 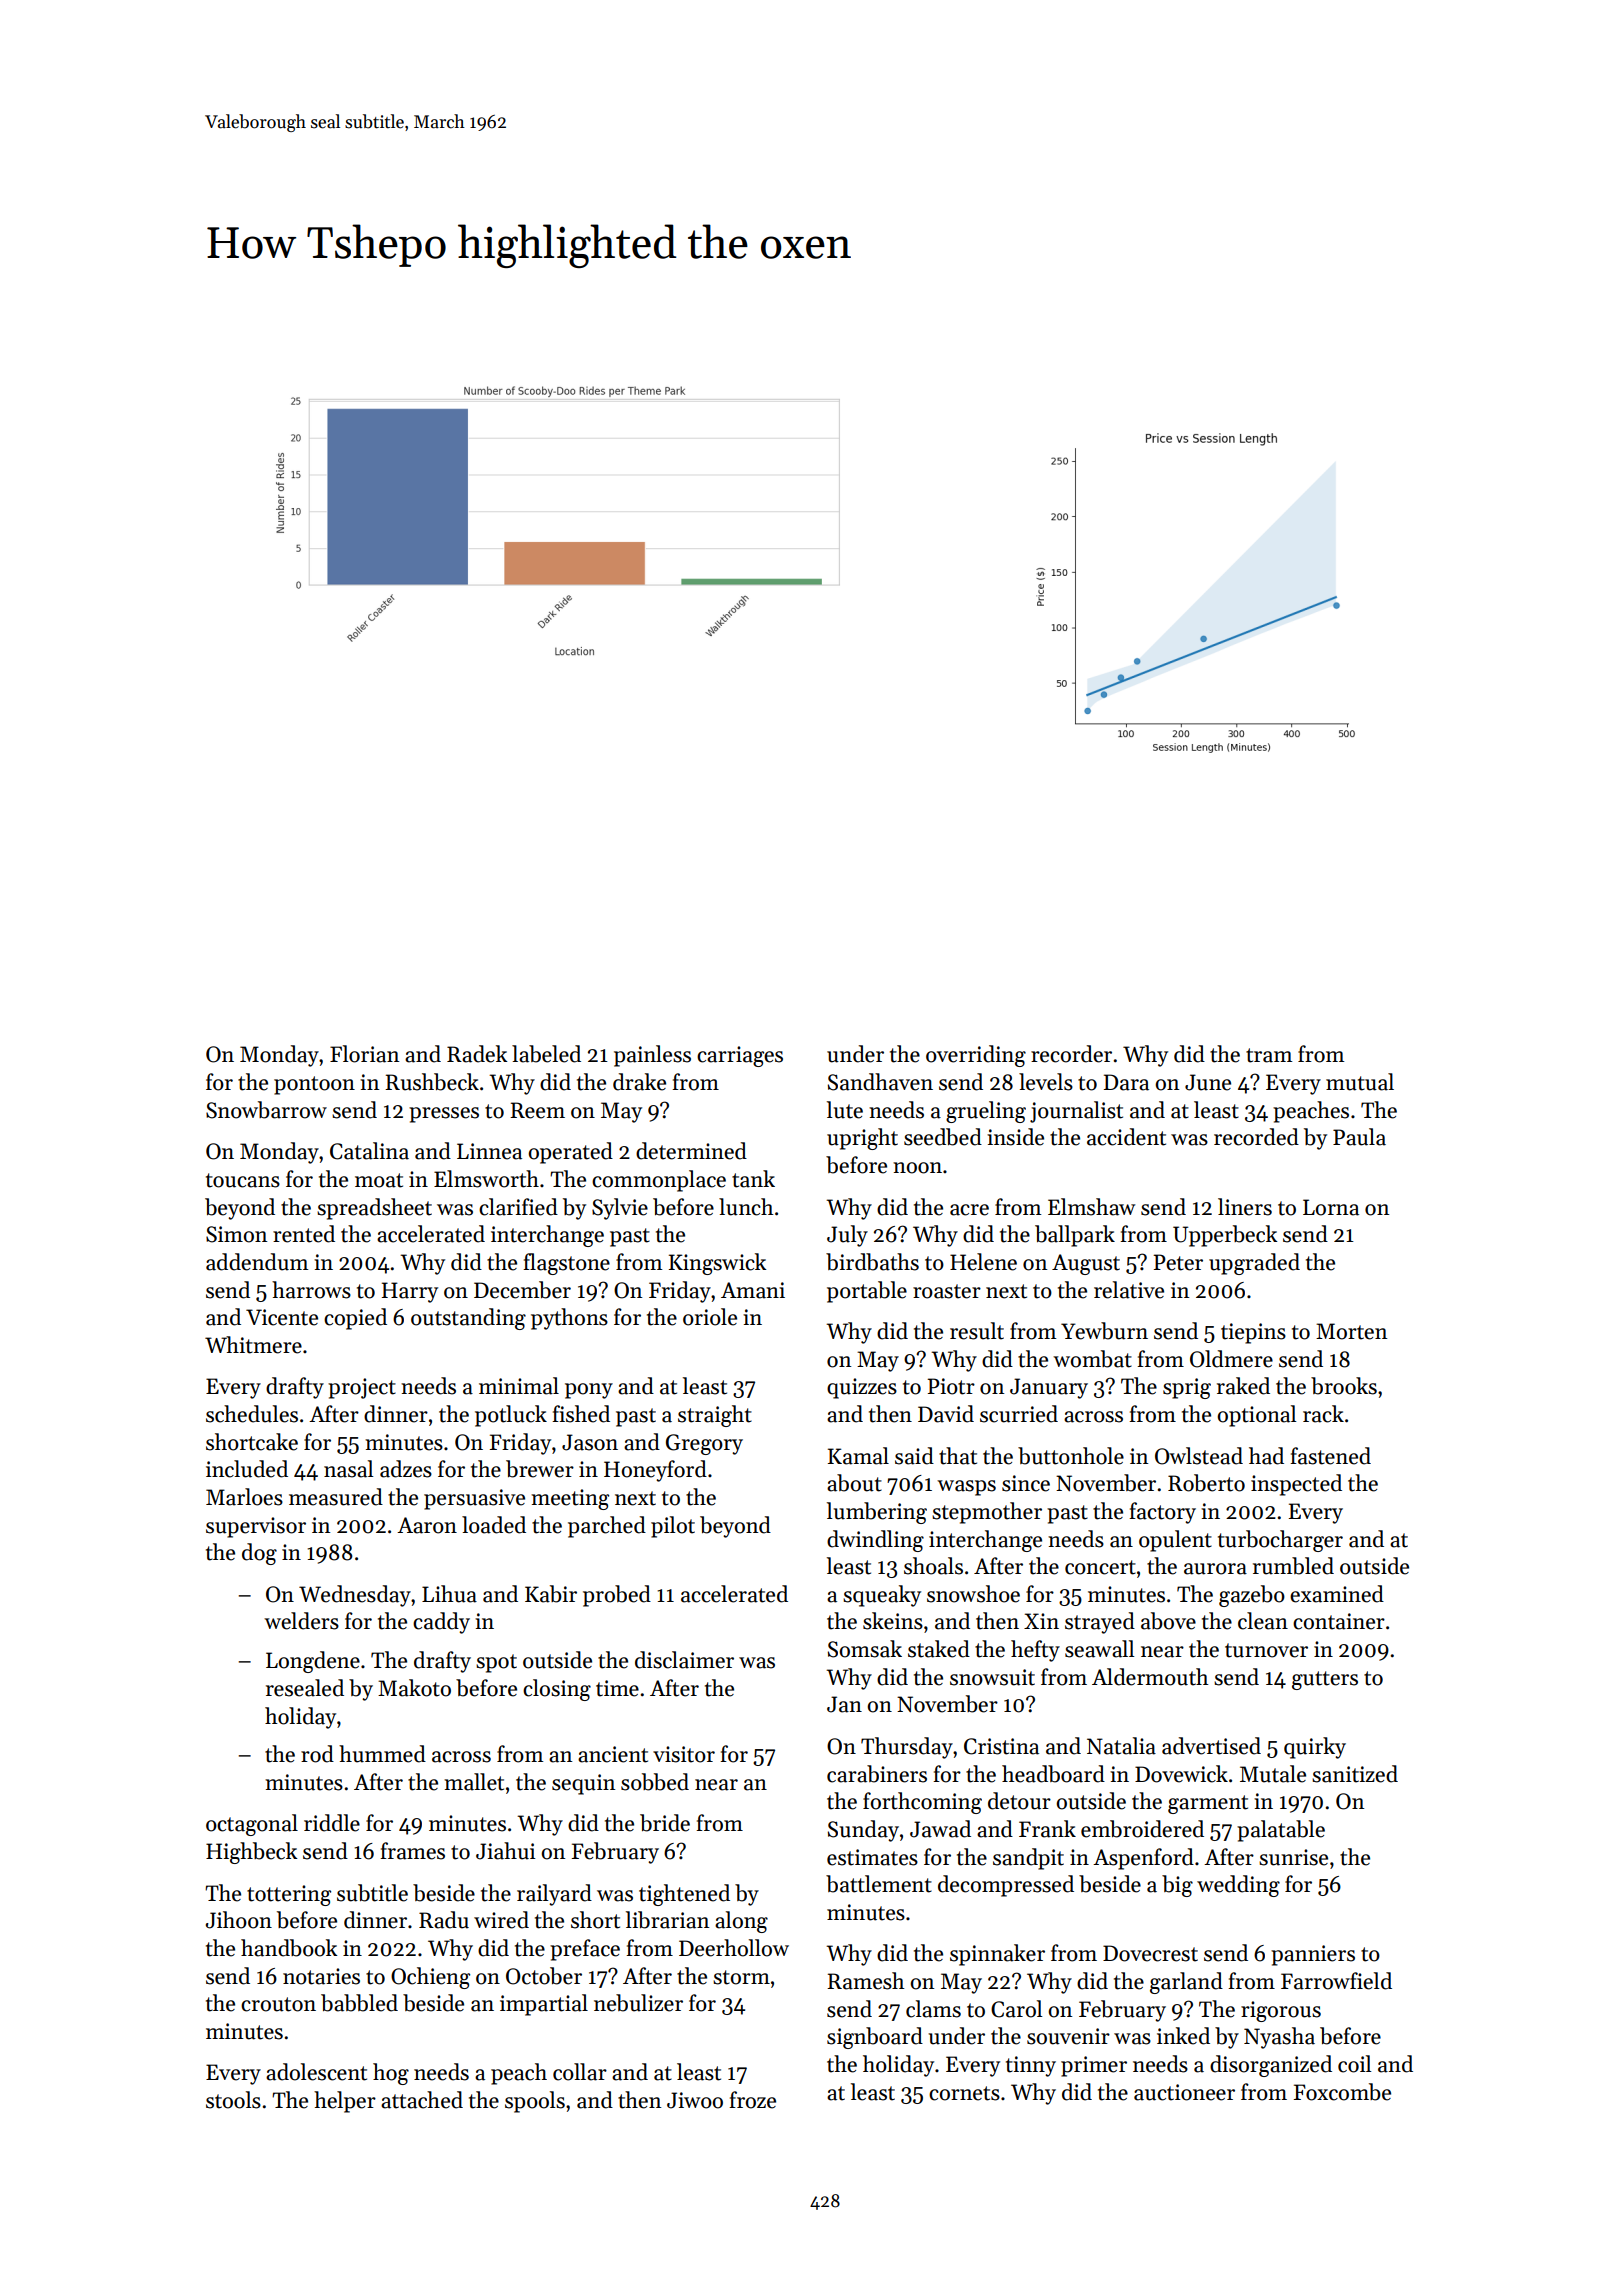 I want to click on spreadsheet, so click(x=374, y=1209).
